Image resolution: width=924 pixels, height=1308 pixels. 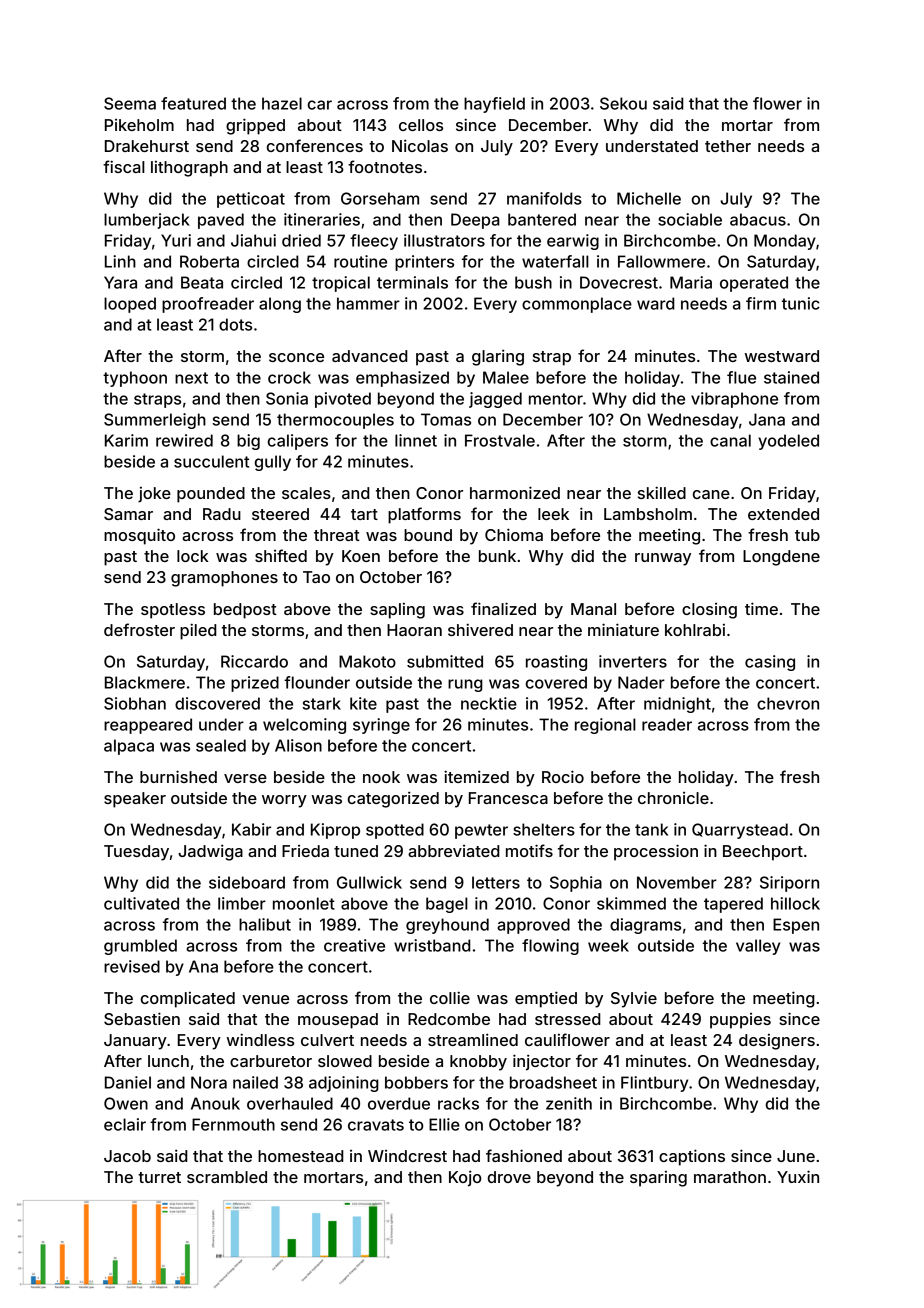 I want to click on prized, so click(x=255, y=684).
